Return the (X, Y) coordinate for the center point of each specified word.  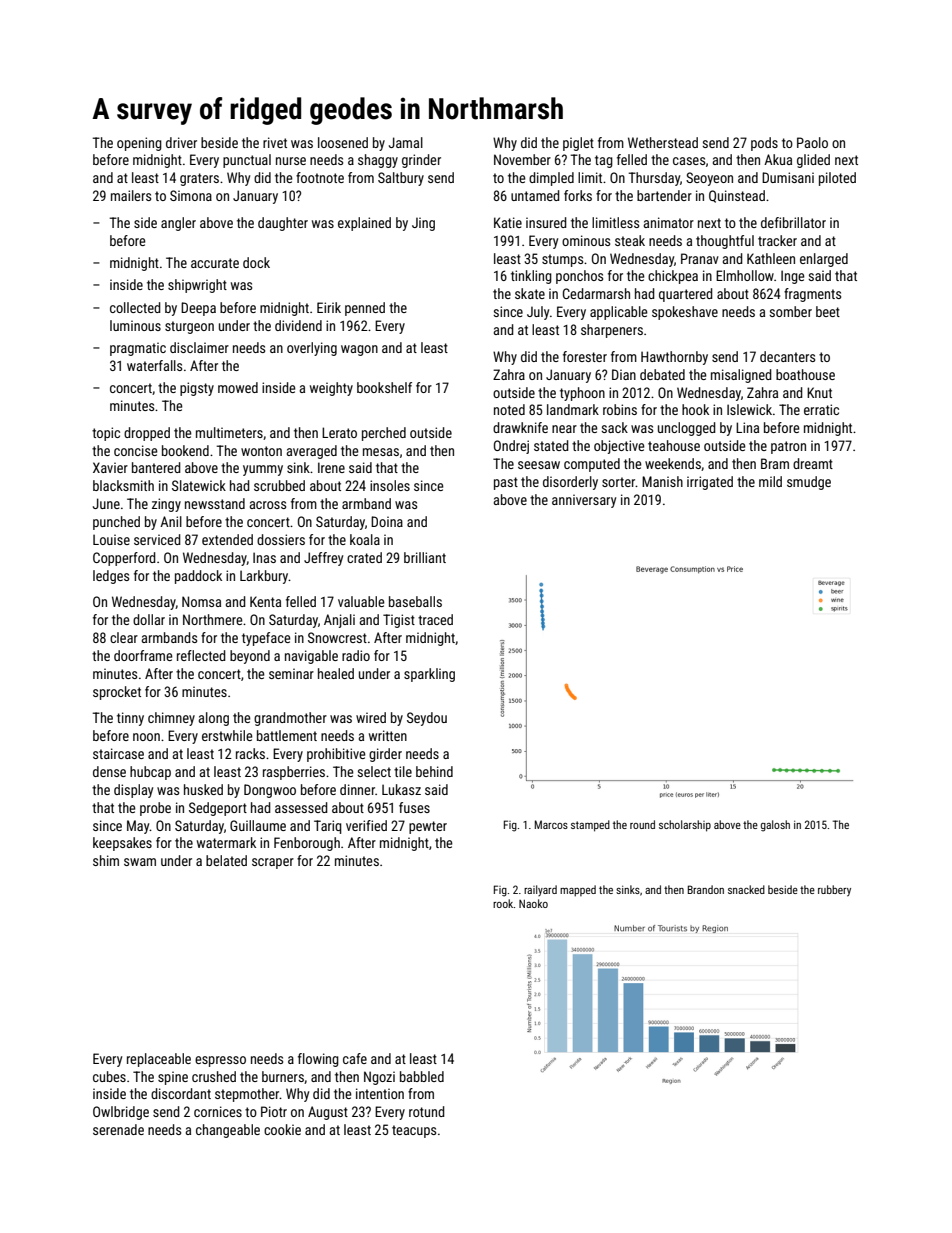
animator (668, 222)
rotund (427, 1111)
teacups (414, 1131)
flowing (318, 1060)
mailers (131, 195)
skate (530, 293)
